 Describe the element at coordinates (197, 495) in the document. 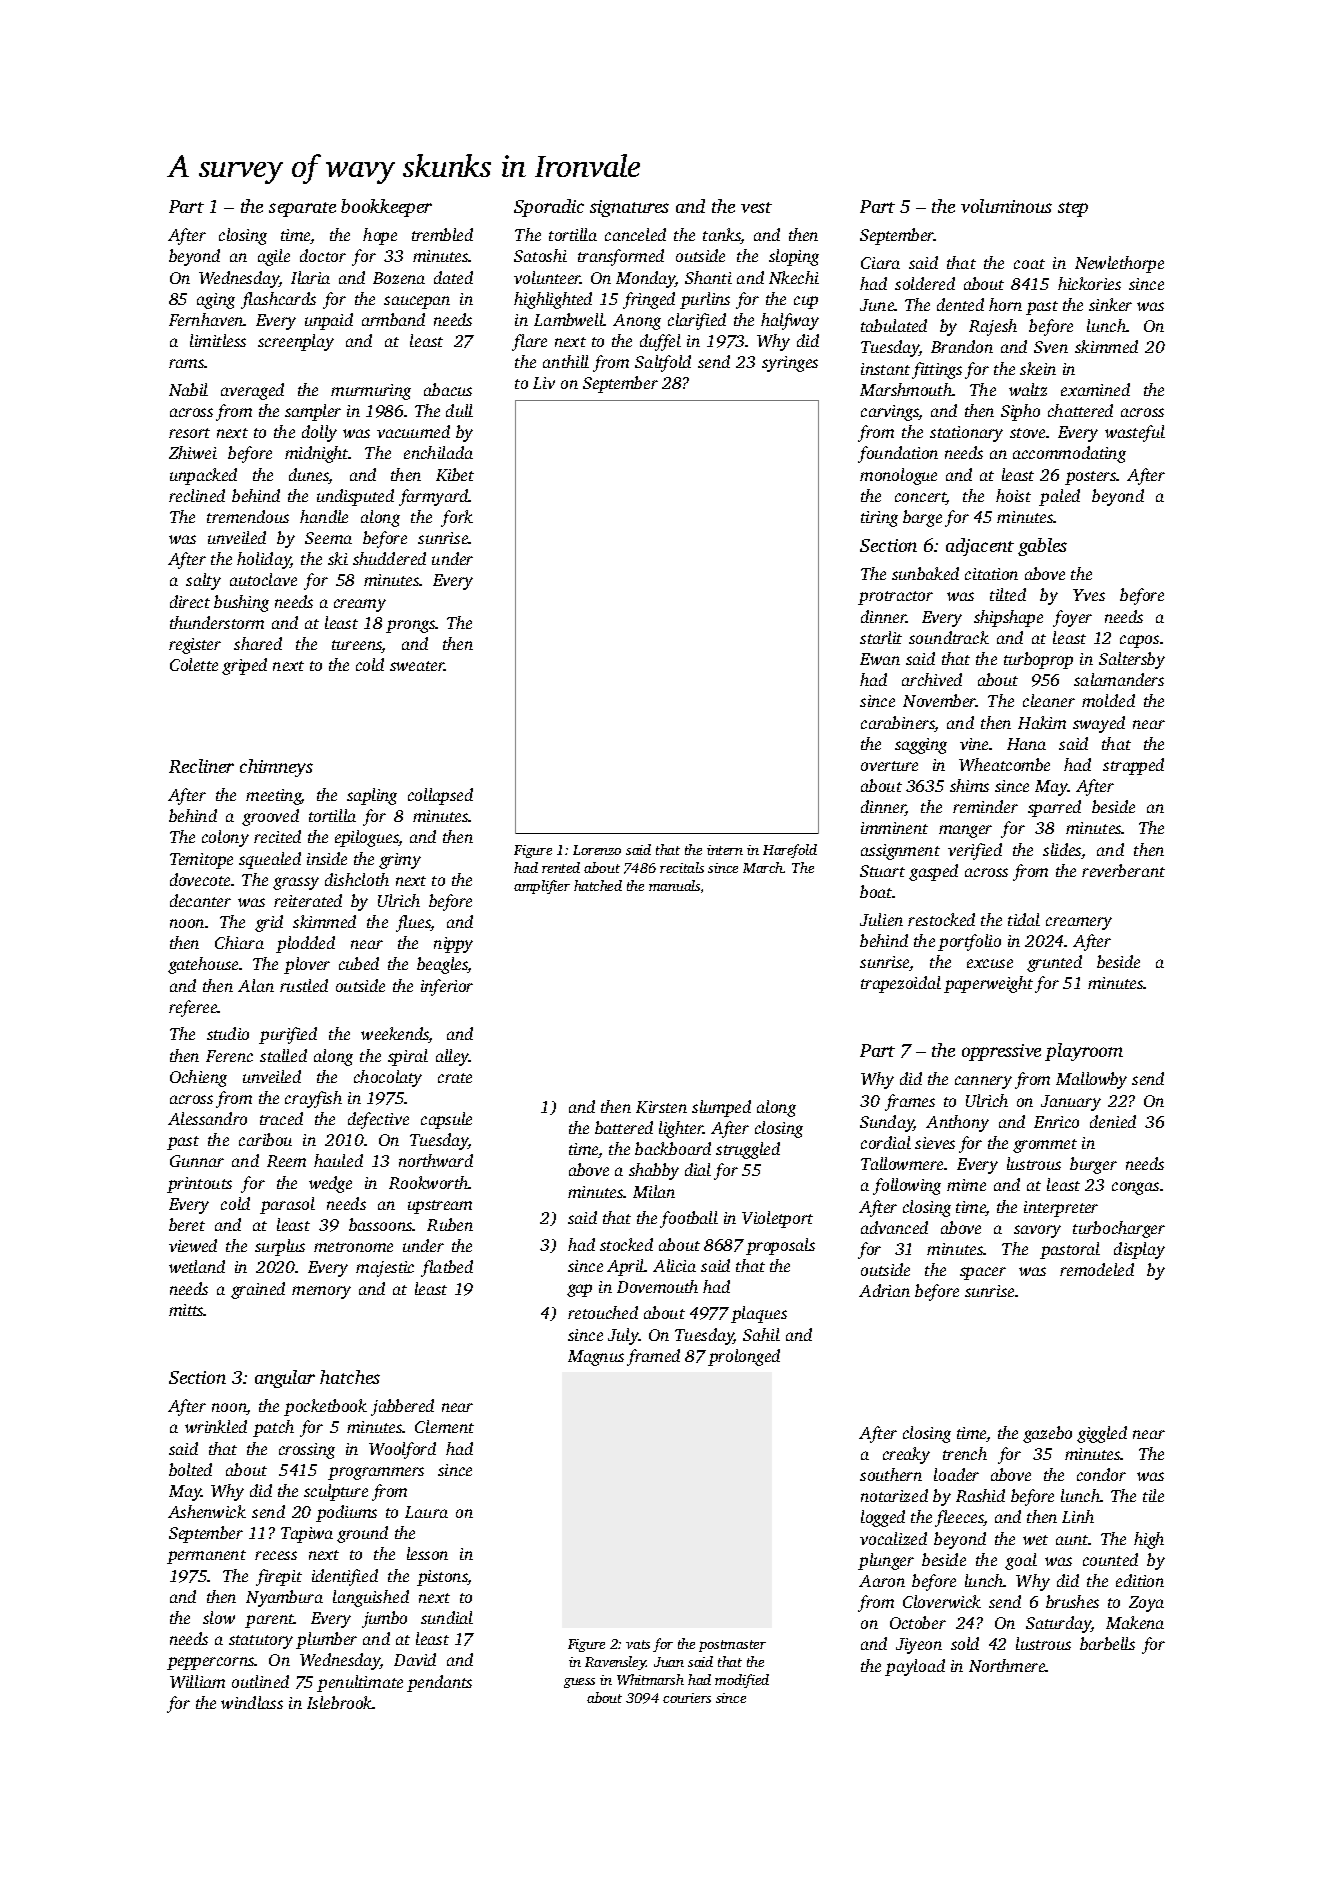

I see `reclined` at that location.
